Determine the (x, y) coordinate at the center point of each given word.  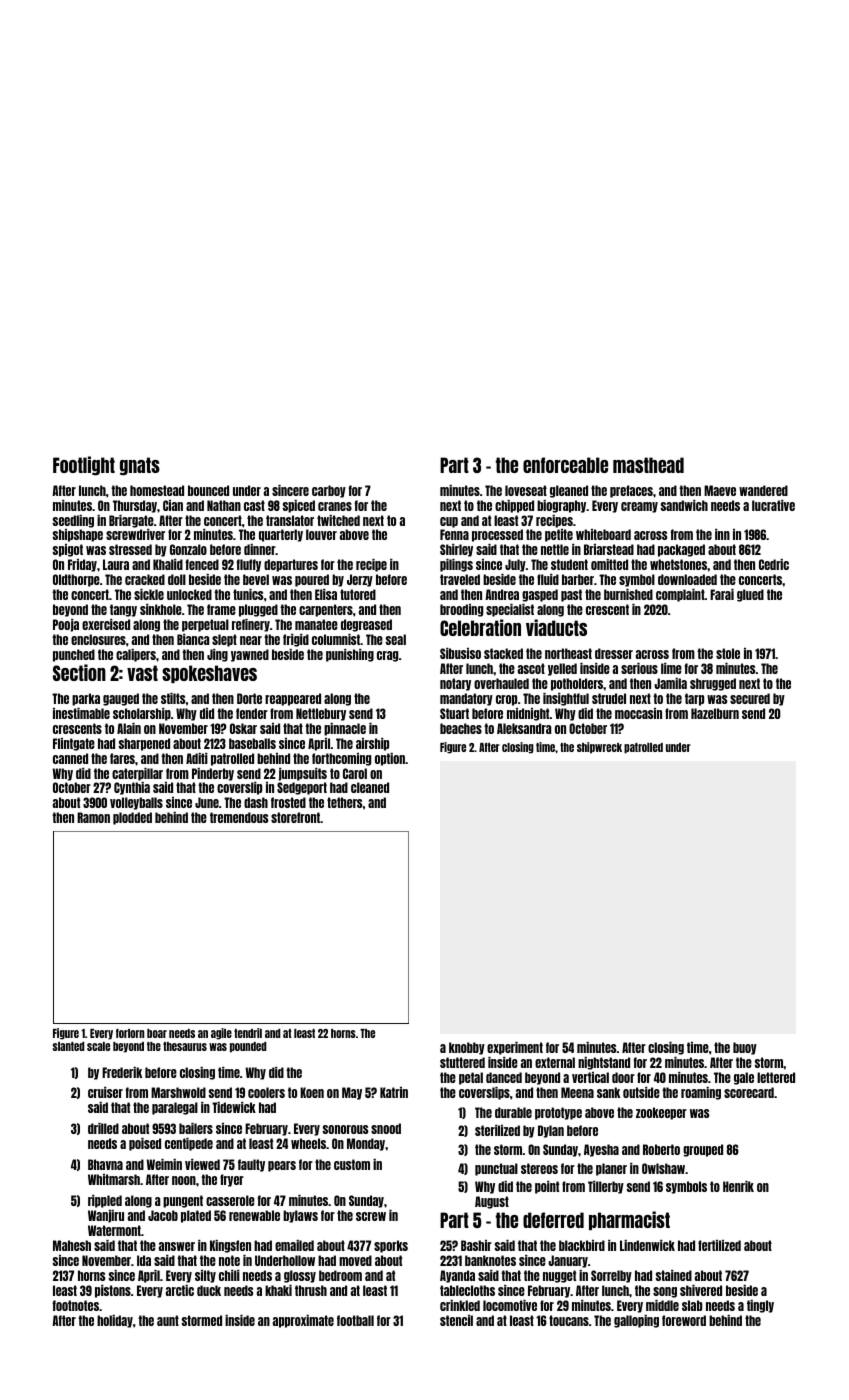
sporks (391, 1246)
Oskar (243, 728)
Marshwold (178, 1092)
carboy (329, 491)
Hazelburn (715, 713)
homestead (157, 490)
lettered (776, 1077)
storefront (295, 817)
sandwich (684, 505)
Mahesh (72, 1245)
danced (504, 1077)
